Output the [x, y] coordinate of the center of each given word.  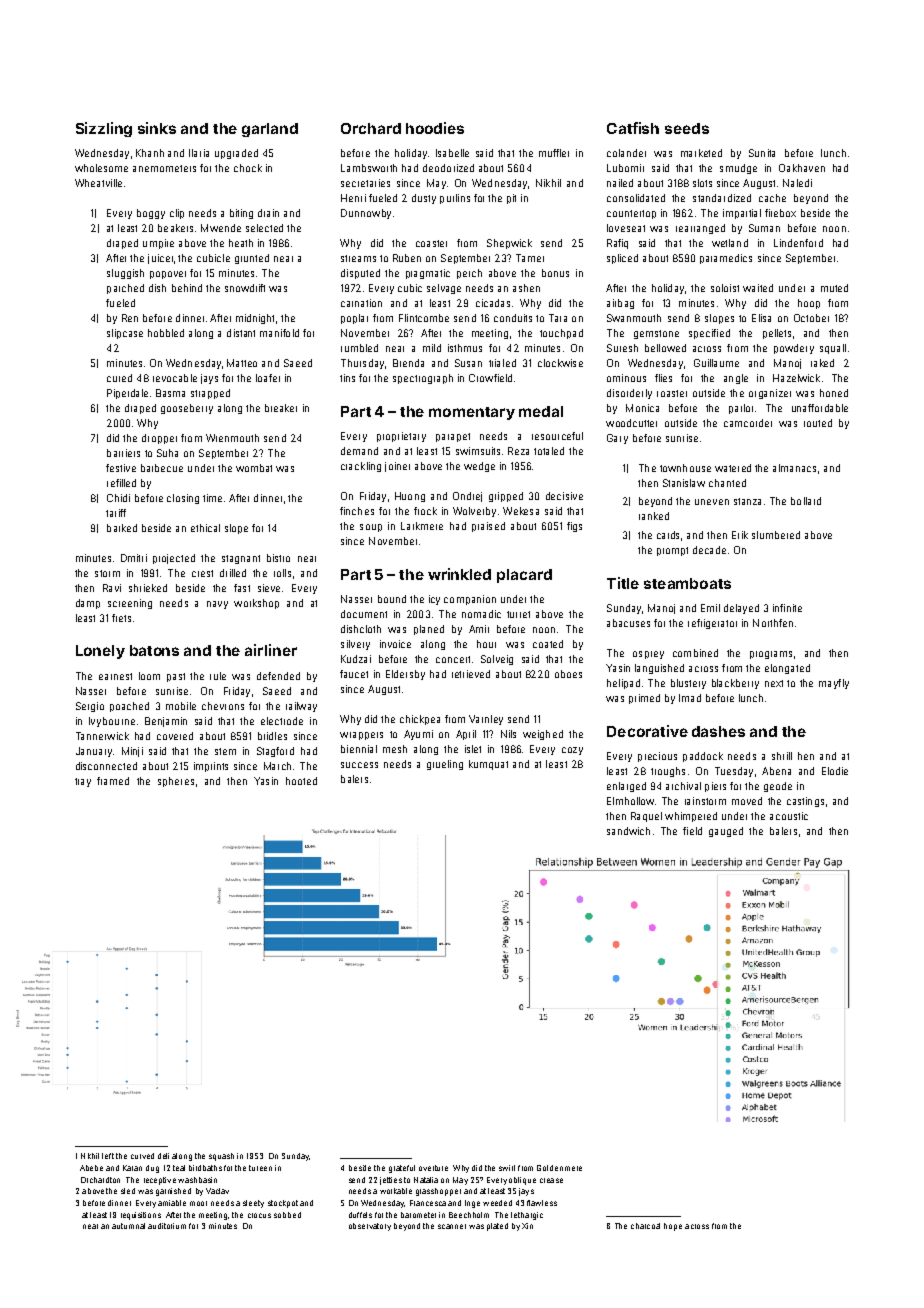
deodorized [448, 168]
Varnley [486, 720]
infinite [787, 608]
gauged [726, 832]
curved [142, 1156]
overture [433, 1168]
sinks [157, 128]
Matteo [242, 363]
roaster [672, 393]
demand [359, 451]
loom [149, 676]
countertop [631, 214]
